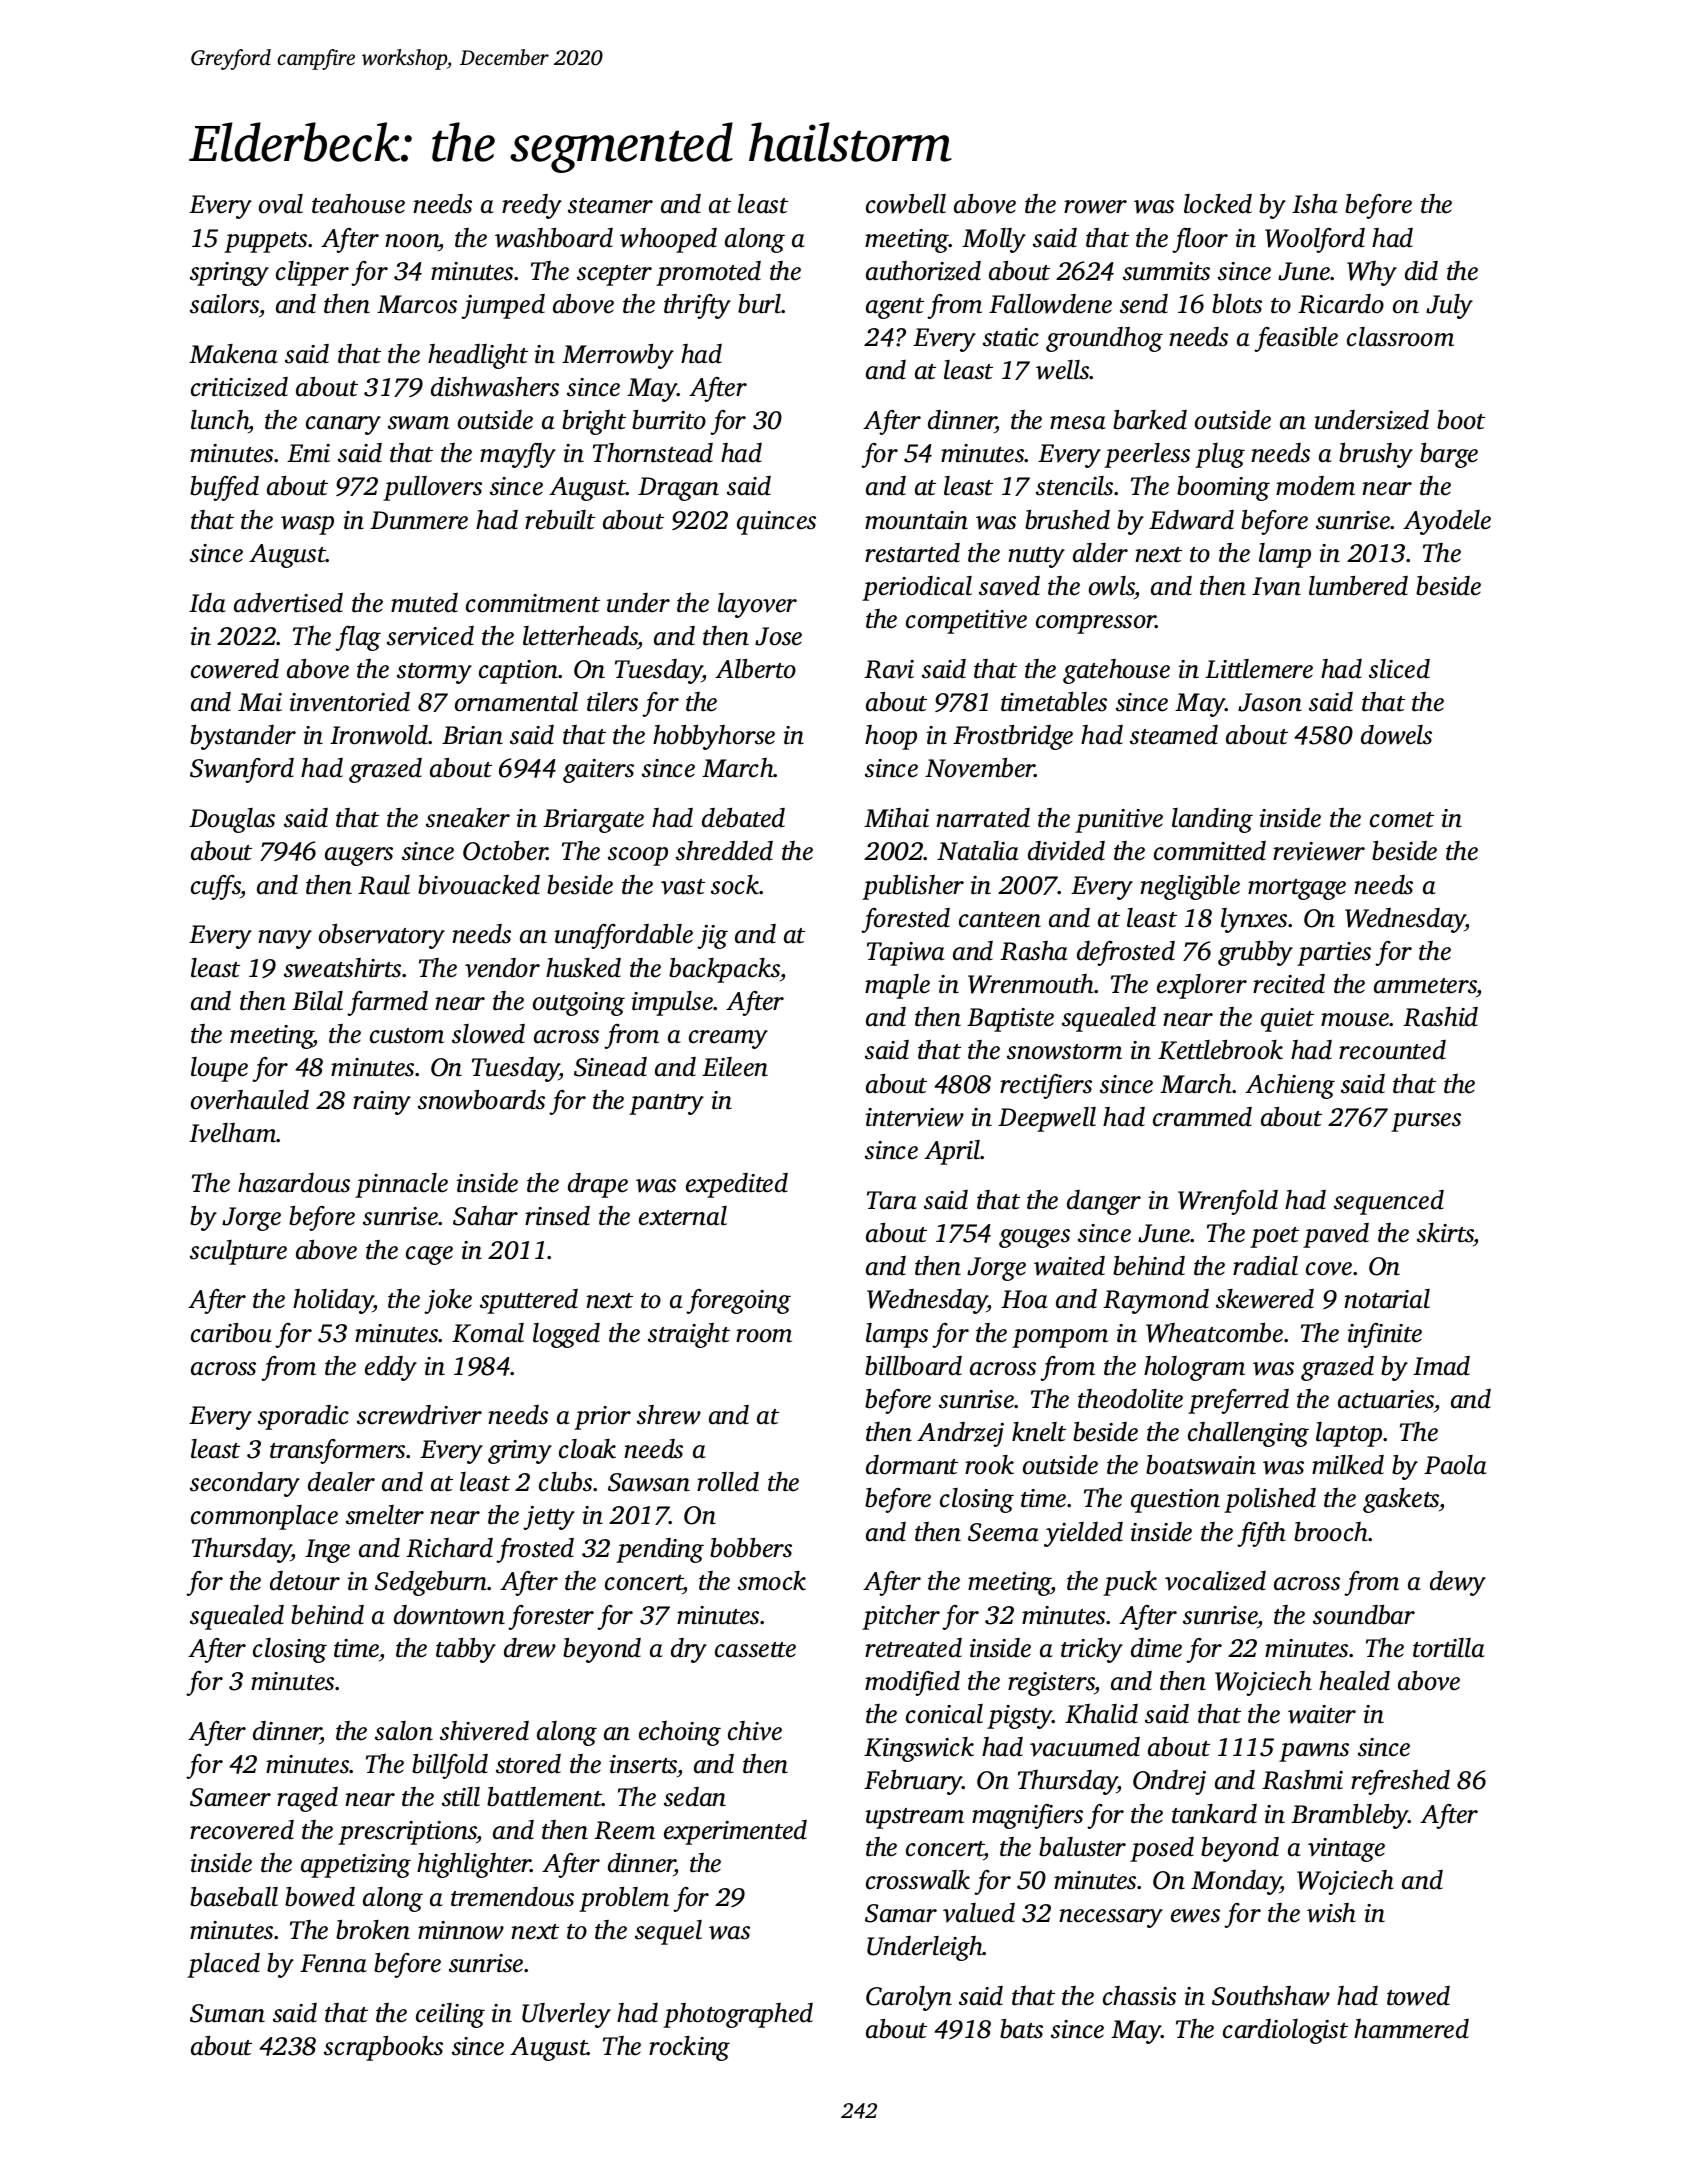 The image size is (1683, 2178). What do you see at coordinates (1237, 304) in the screenshot?
I see `blots` at bounding box center [1237, 304].
